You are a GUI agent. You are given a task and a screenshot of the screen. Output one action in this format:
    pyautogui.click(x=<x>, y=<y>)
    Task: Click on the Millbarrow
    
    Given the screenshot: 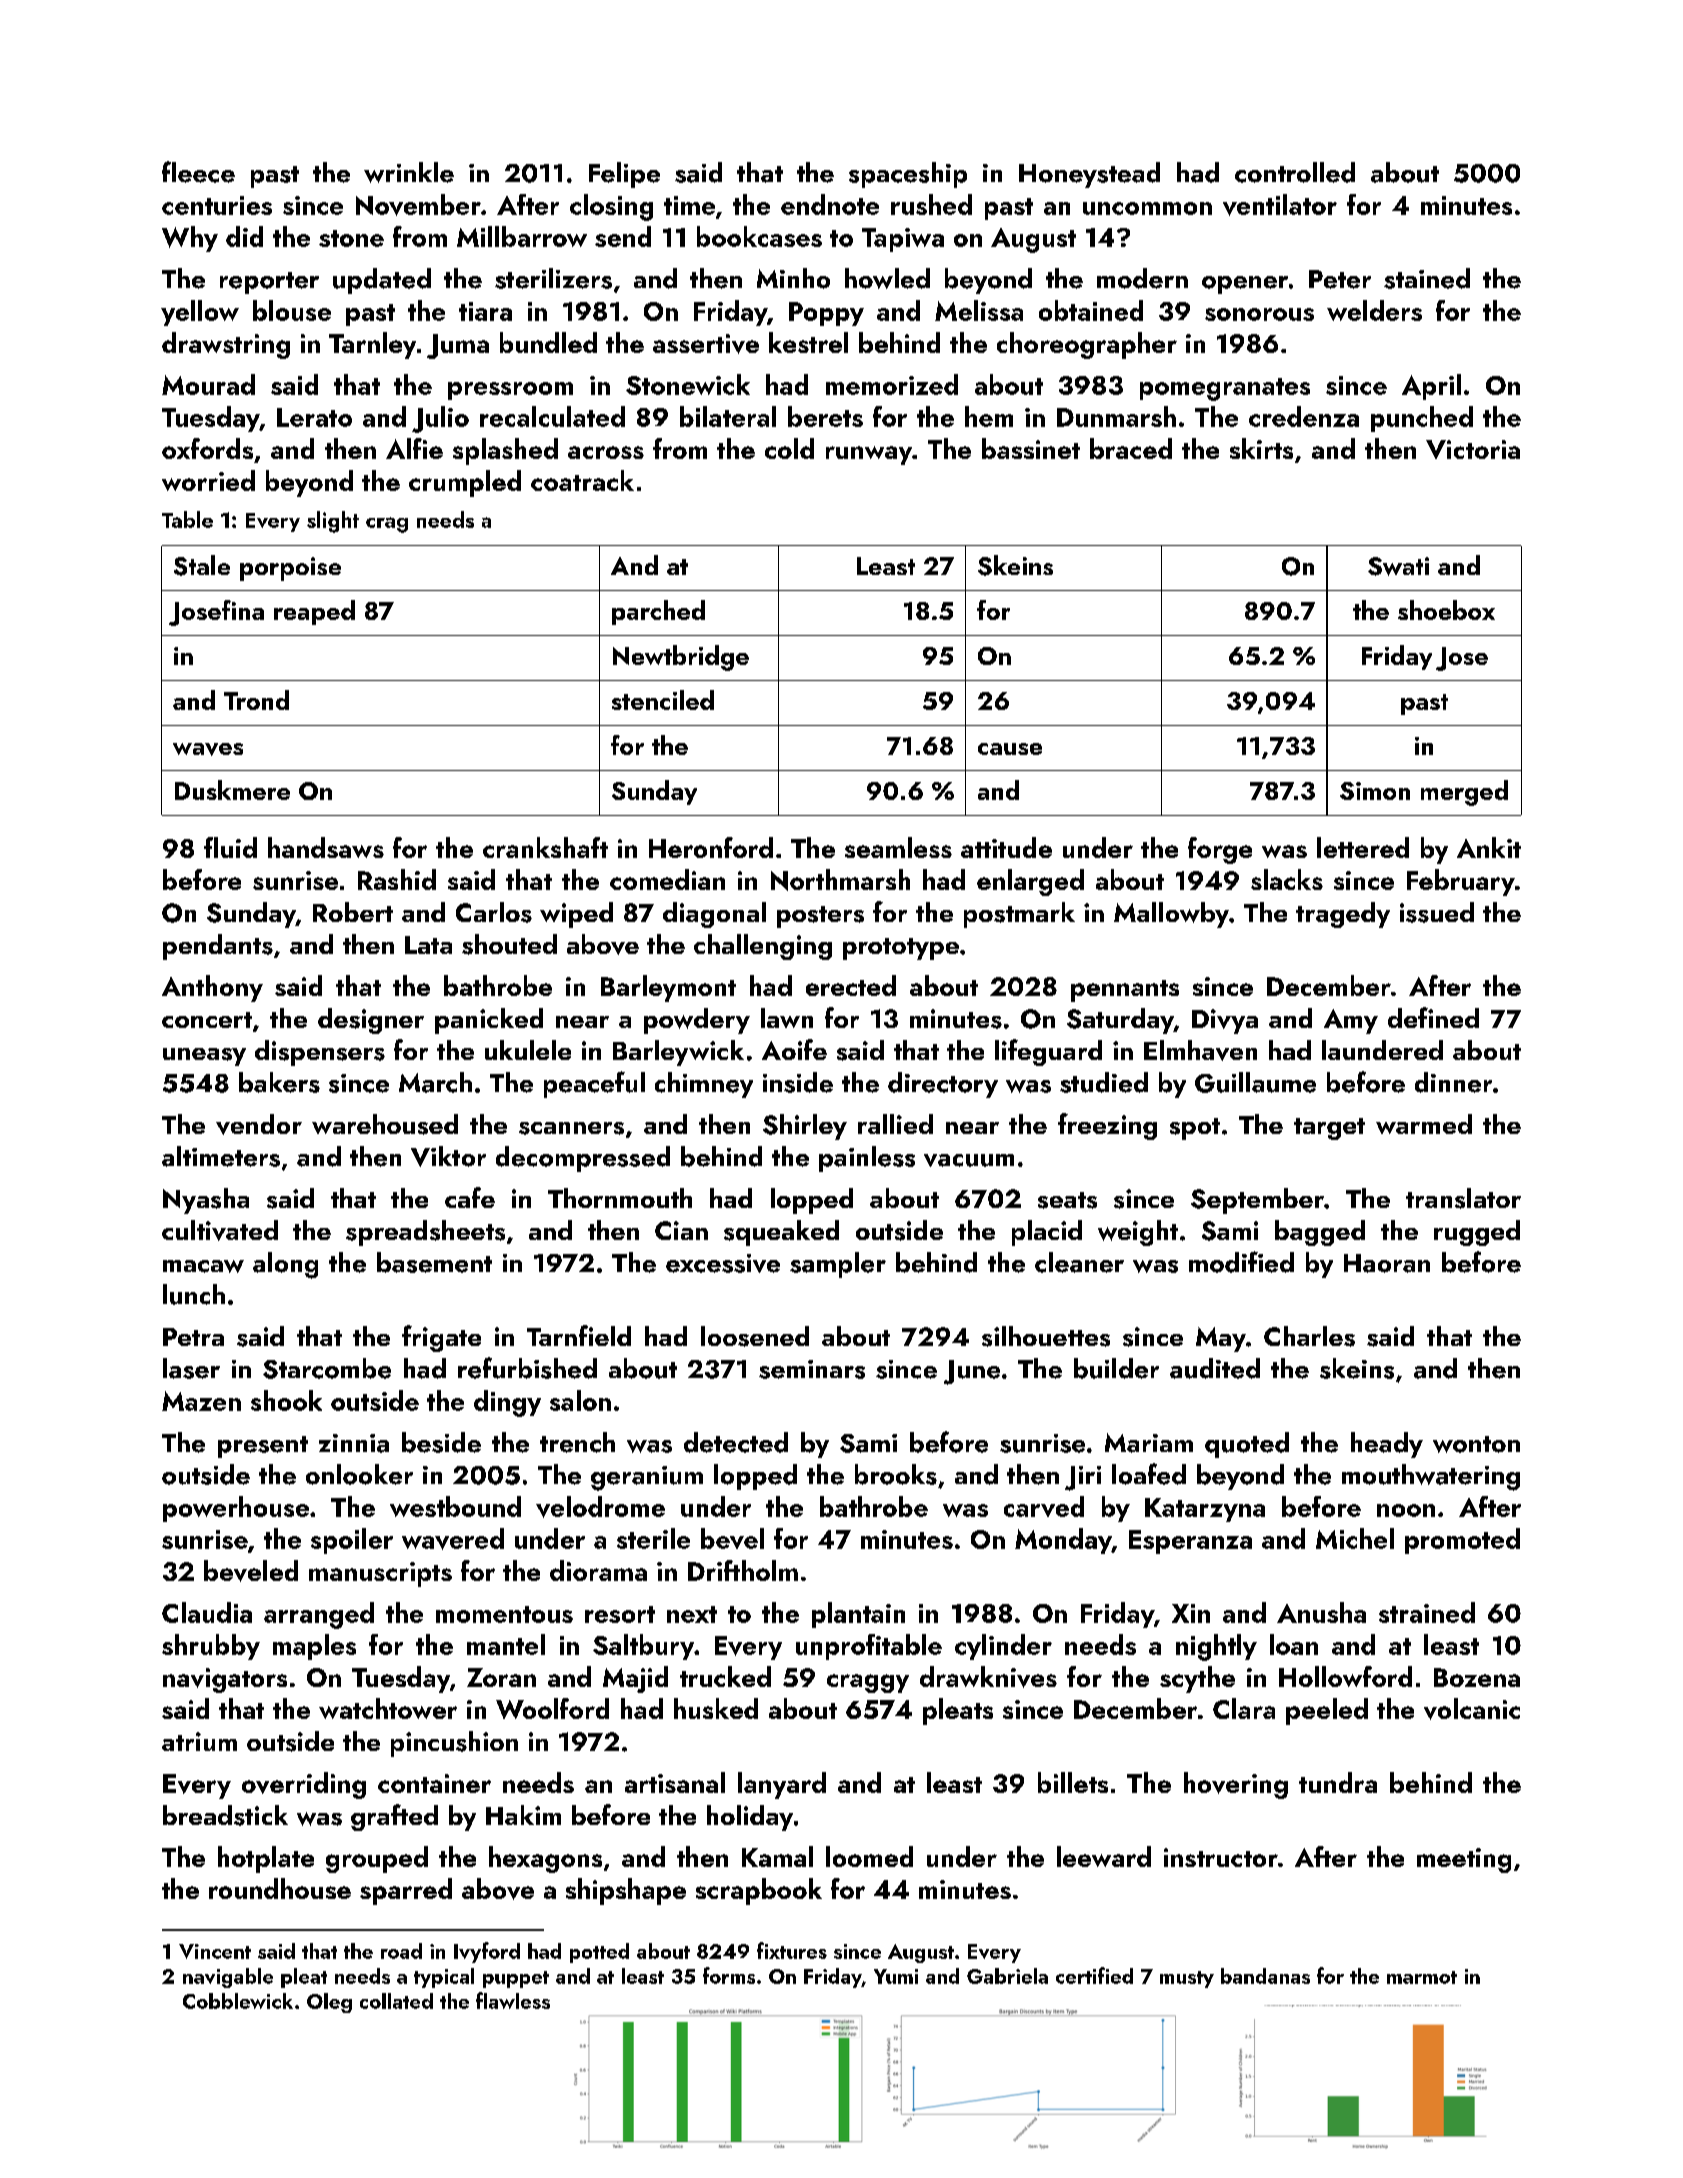 What is the action you would take?
    pyautogui.click(x=522, y=236)
